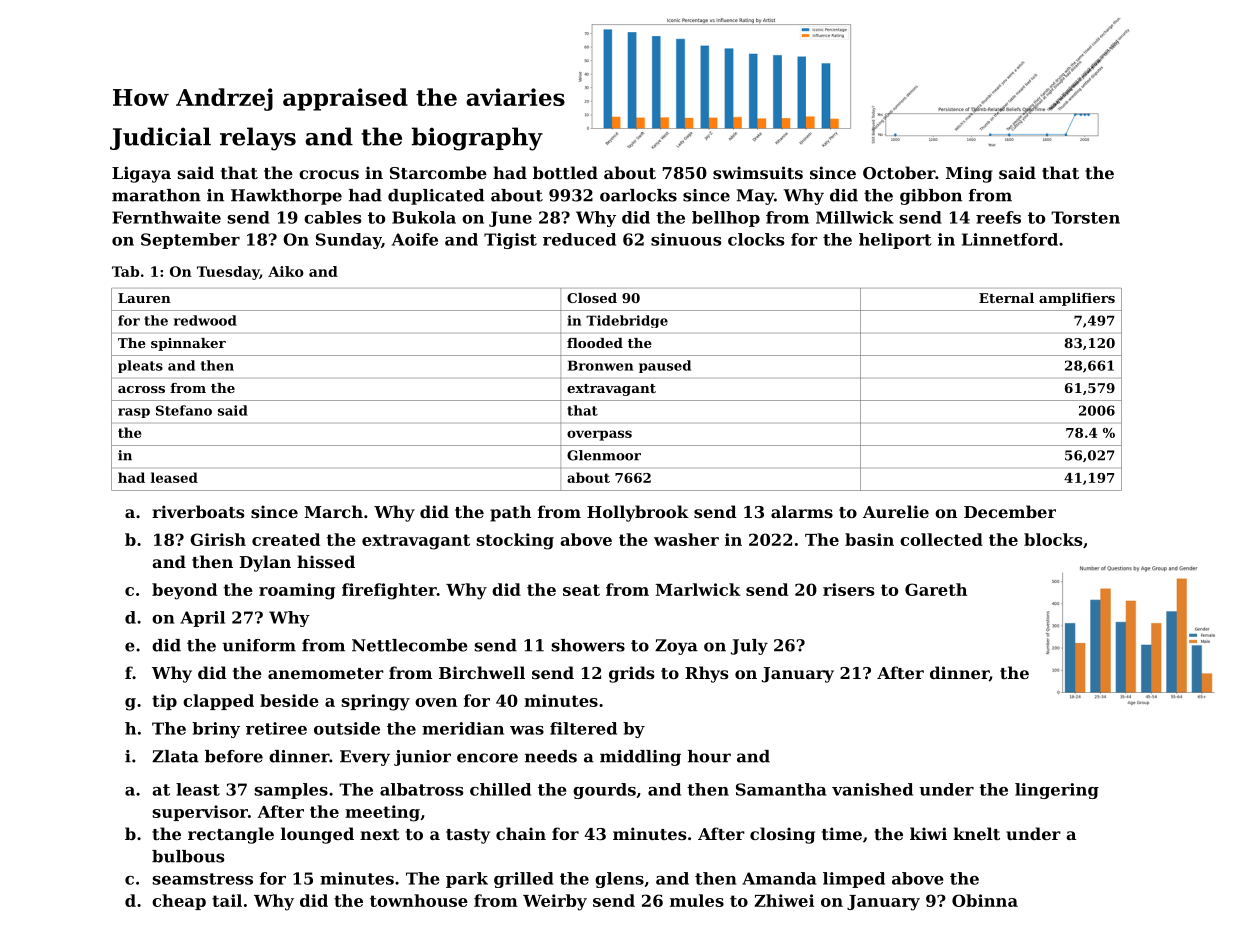 This screenshot has height=952, width=1233. What do you see at coordinates (779, 878) in the screenshot?
I see `Amanda` at bounding box center [779, 878].
